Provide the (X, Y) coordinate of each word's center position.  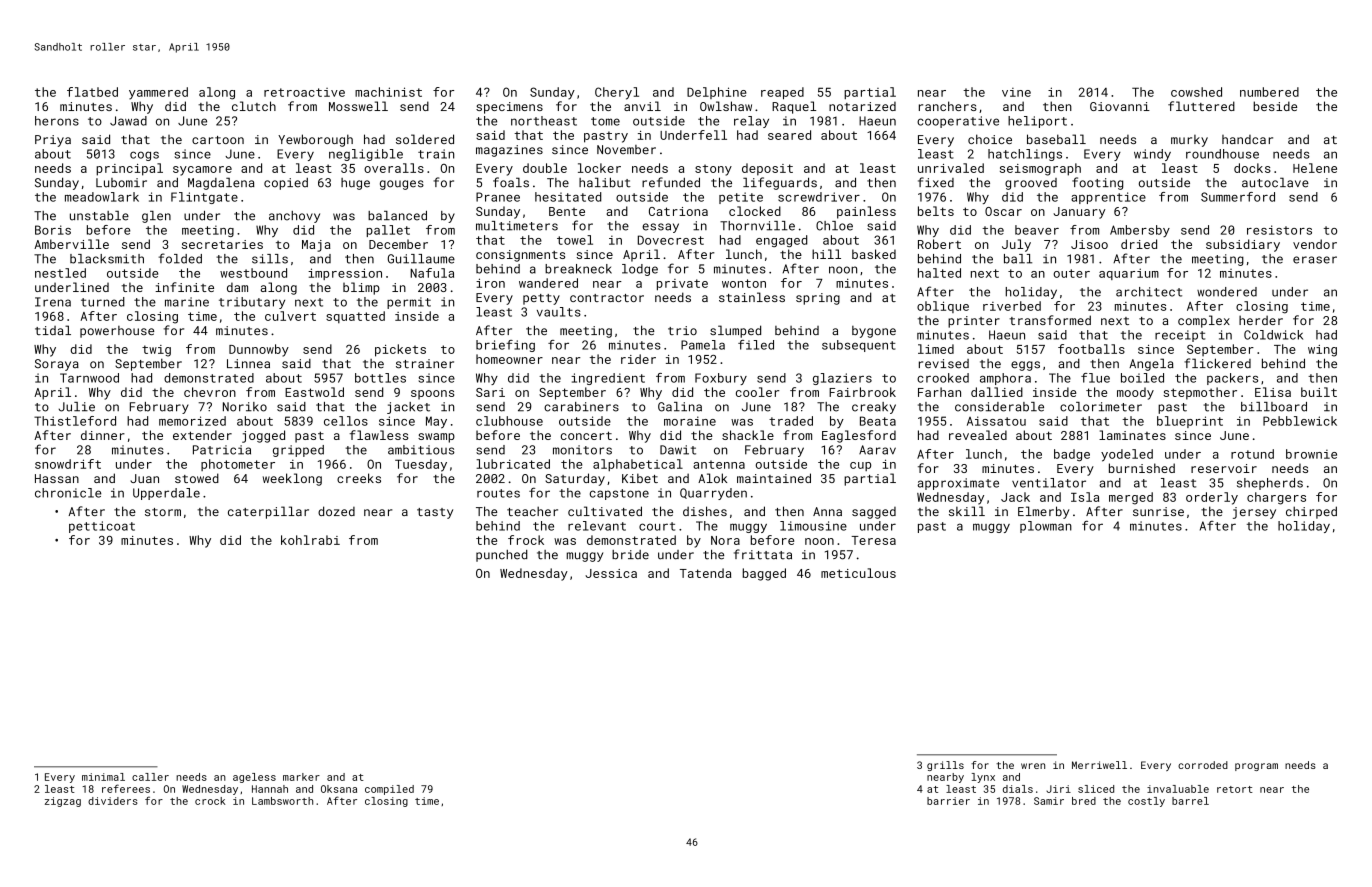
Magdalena (221, 183)
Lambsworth (282, 801)
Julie (77, 407)
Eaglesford (859, 436)
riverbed (1012, 306)
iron (490, 283)
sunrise (1158, 511)
